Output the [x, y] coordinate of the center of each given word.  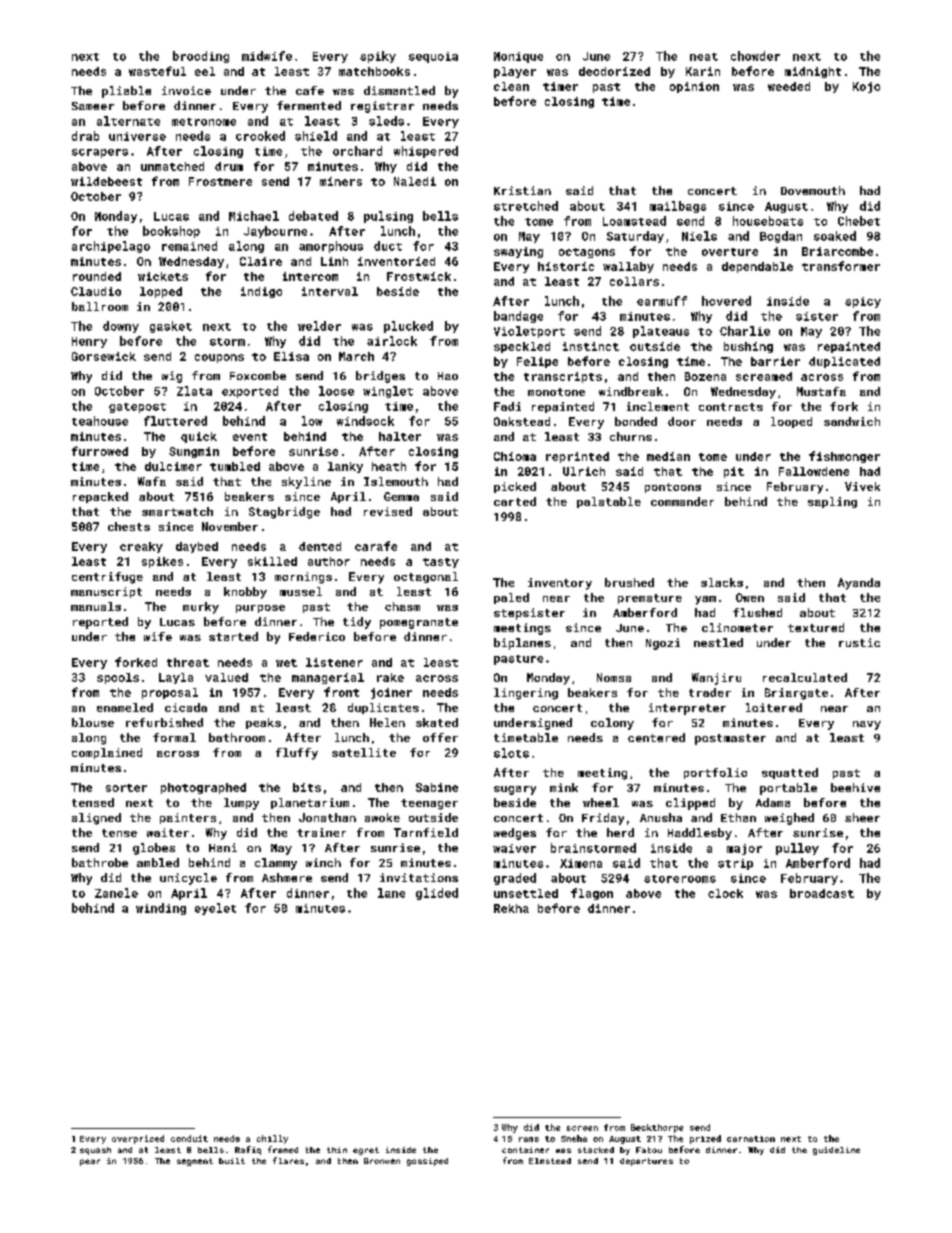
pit [734, 472]
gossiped [427, 1162]
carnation [751, 1139]
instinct [591, 346]
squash [95, 1151]
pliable [126, 92]
